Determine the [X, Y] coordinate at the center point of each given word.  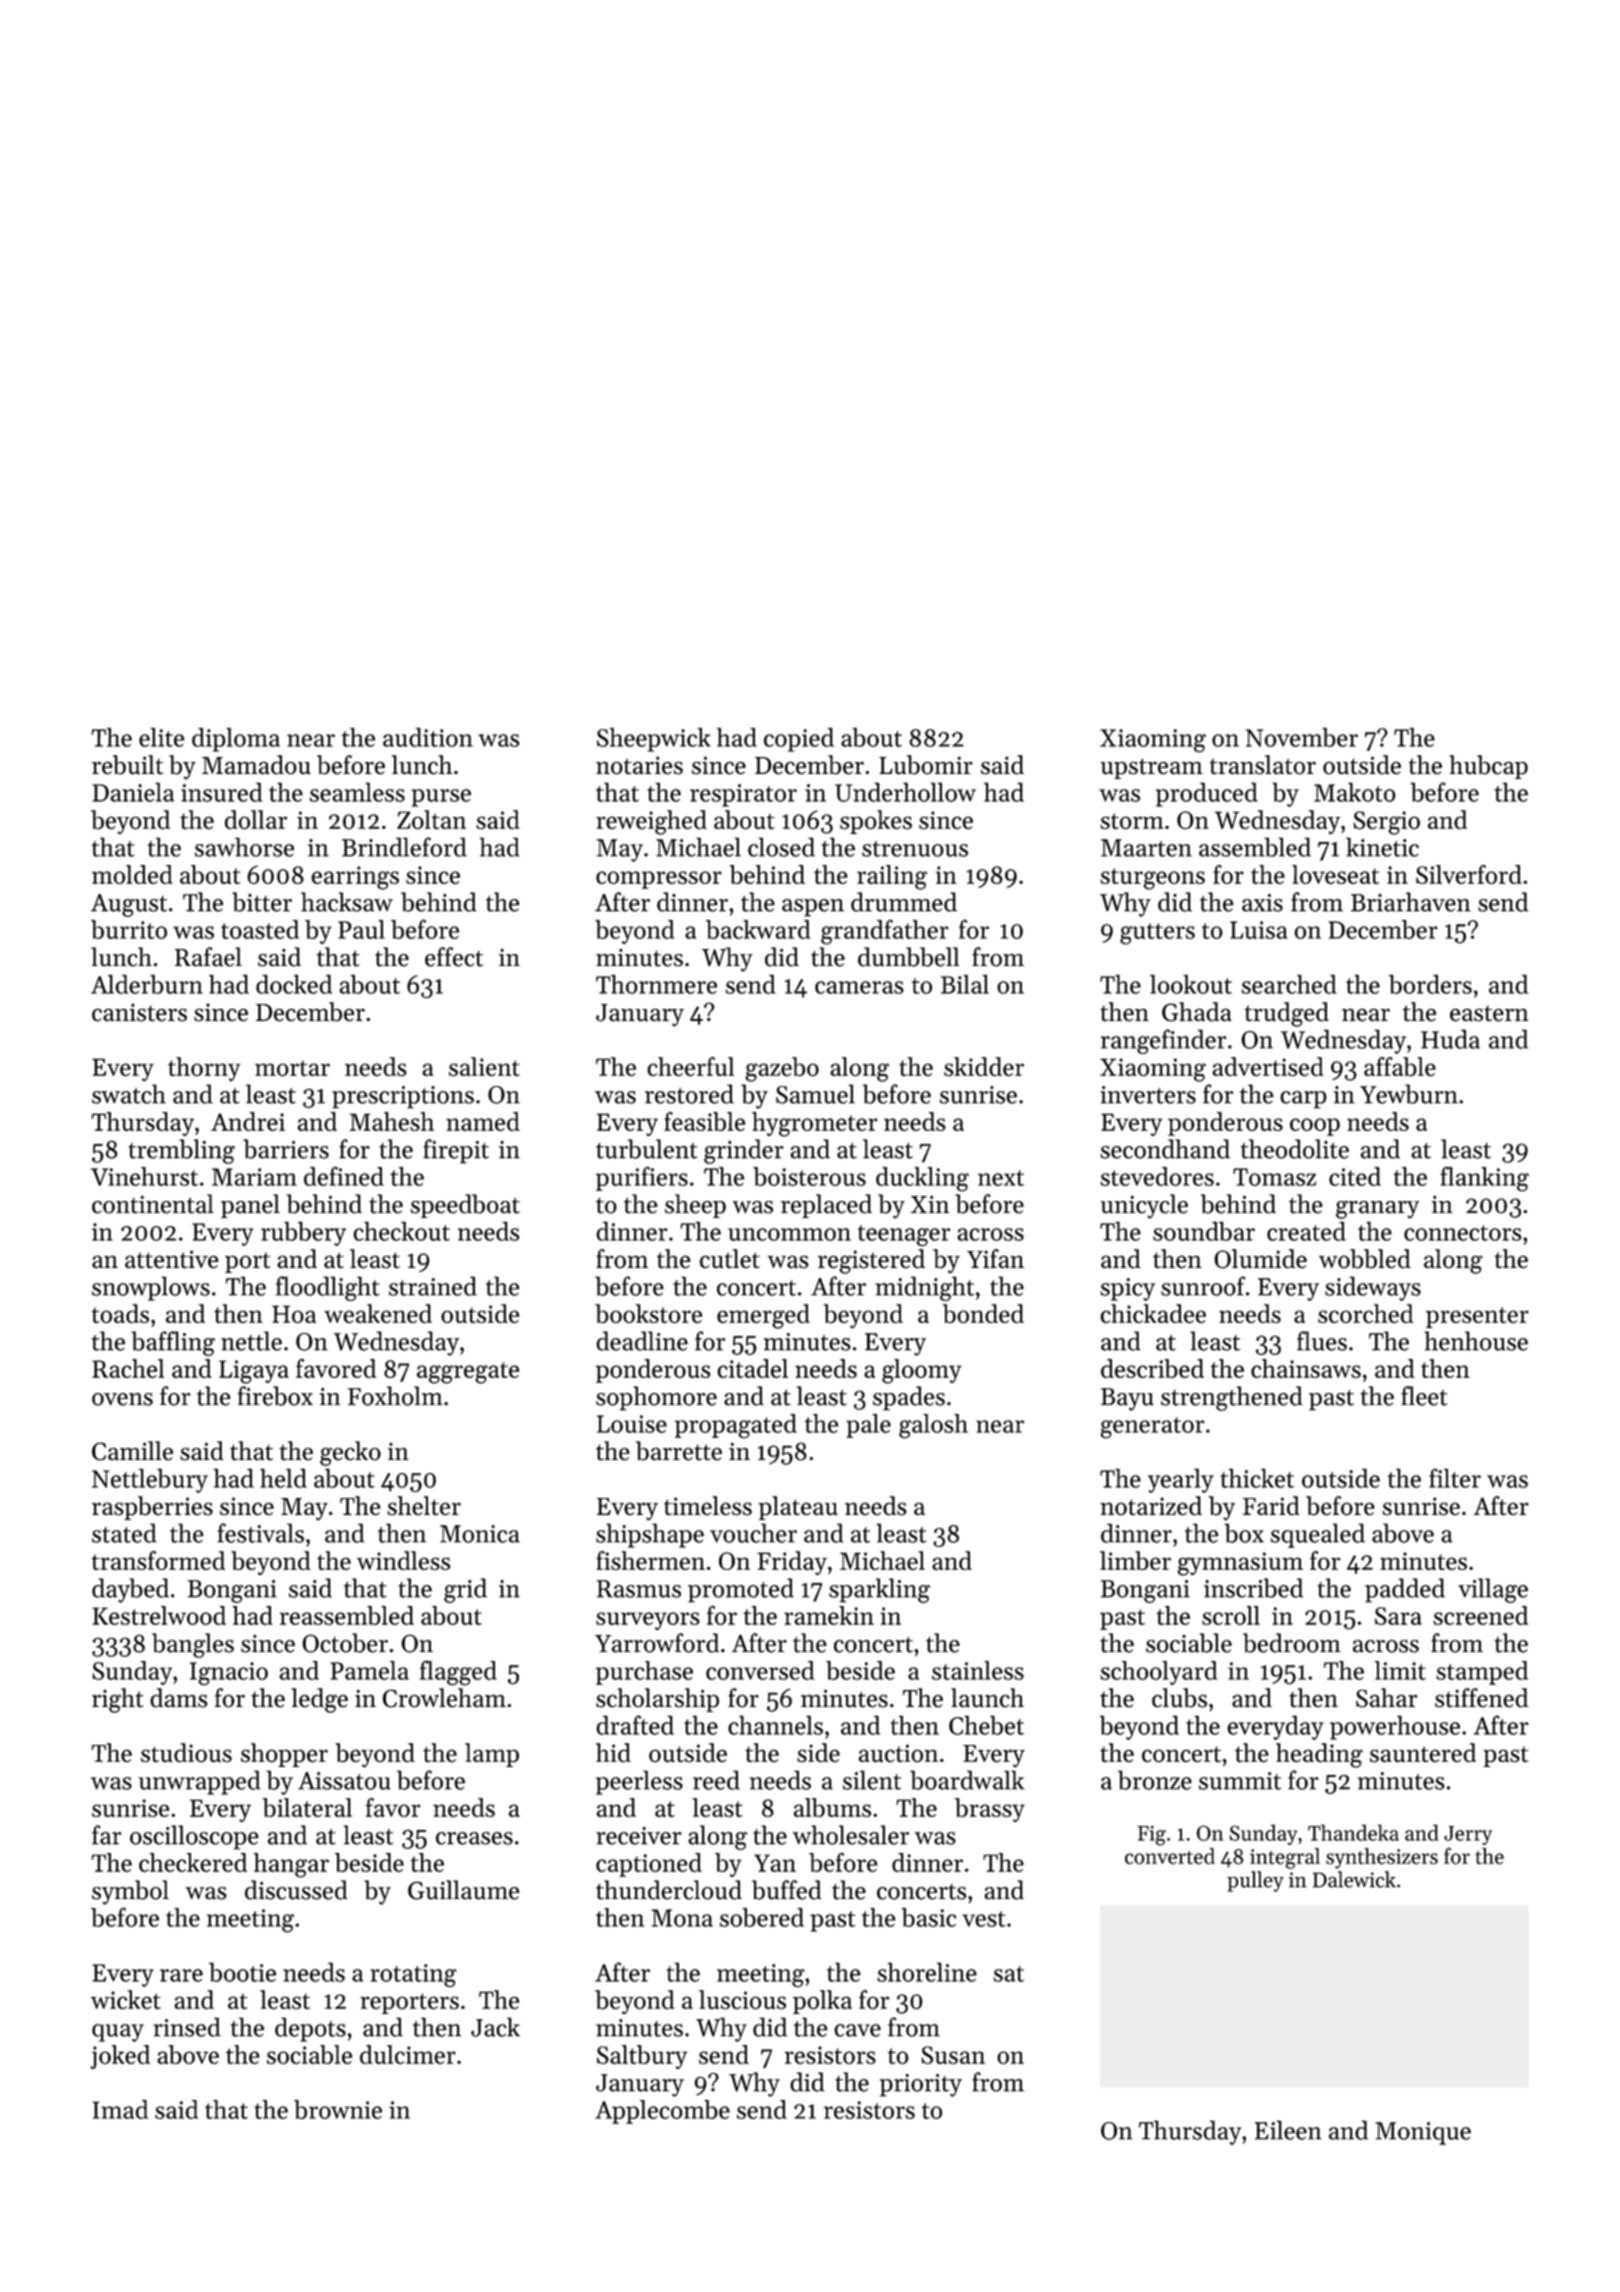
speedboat [465, 1206]
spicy [1127, 1289]
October [345, 1643]
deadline [642, 1341]
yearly [1181, 1480]
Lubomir [926, 765]
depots [310, 2029]
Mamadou [256, 765]
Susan [953, 2055]
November [1302, 737]
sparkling [879, 1590]
